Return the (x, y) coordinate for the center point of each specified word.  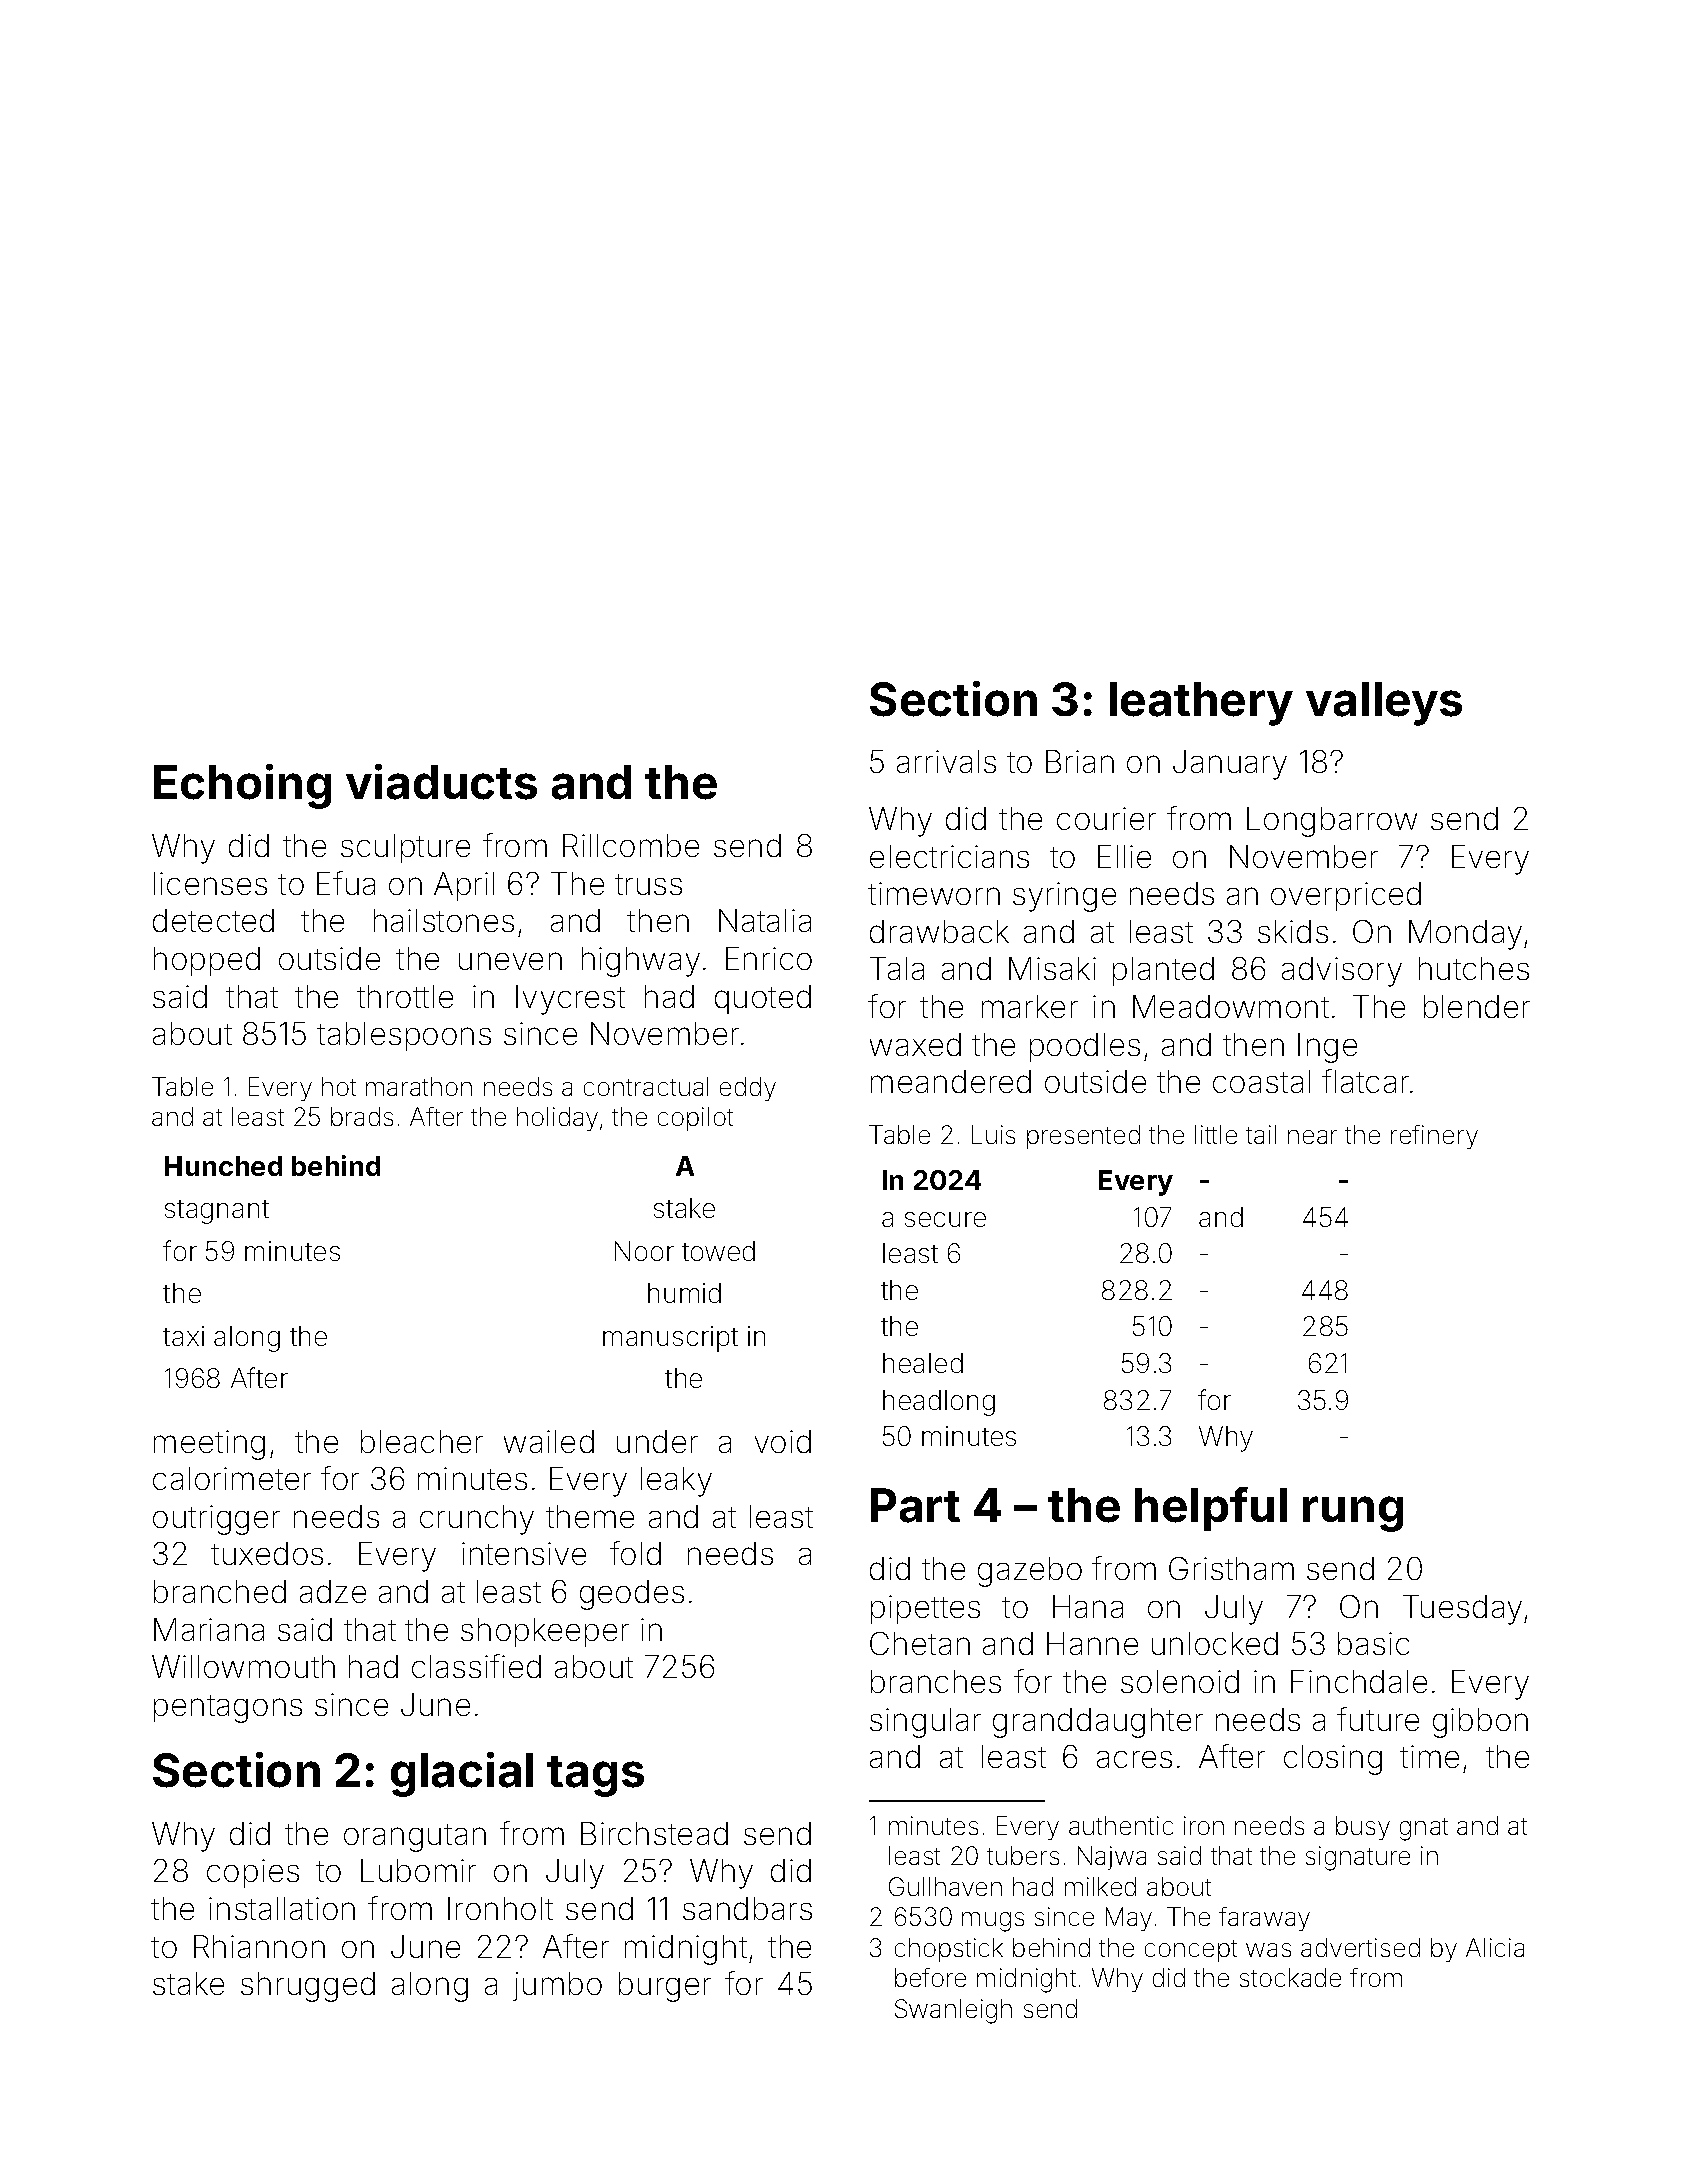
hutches (1474, 968)
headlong (939, 1403)
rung (1353, 1514)
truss (648, 884)
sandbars (747, 1908)
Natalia (765, 920)
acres (1134, 1759)
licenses (210, 883)
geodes (632, 1595)
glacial (462, 1774)
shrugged (308, 1987)
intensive (524, 1553)
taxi (183, 1336)
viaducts (441, 782)
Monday (1465, 935)
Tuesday (1462, 1610)
